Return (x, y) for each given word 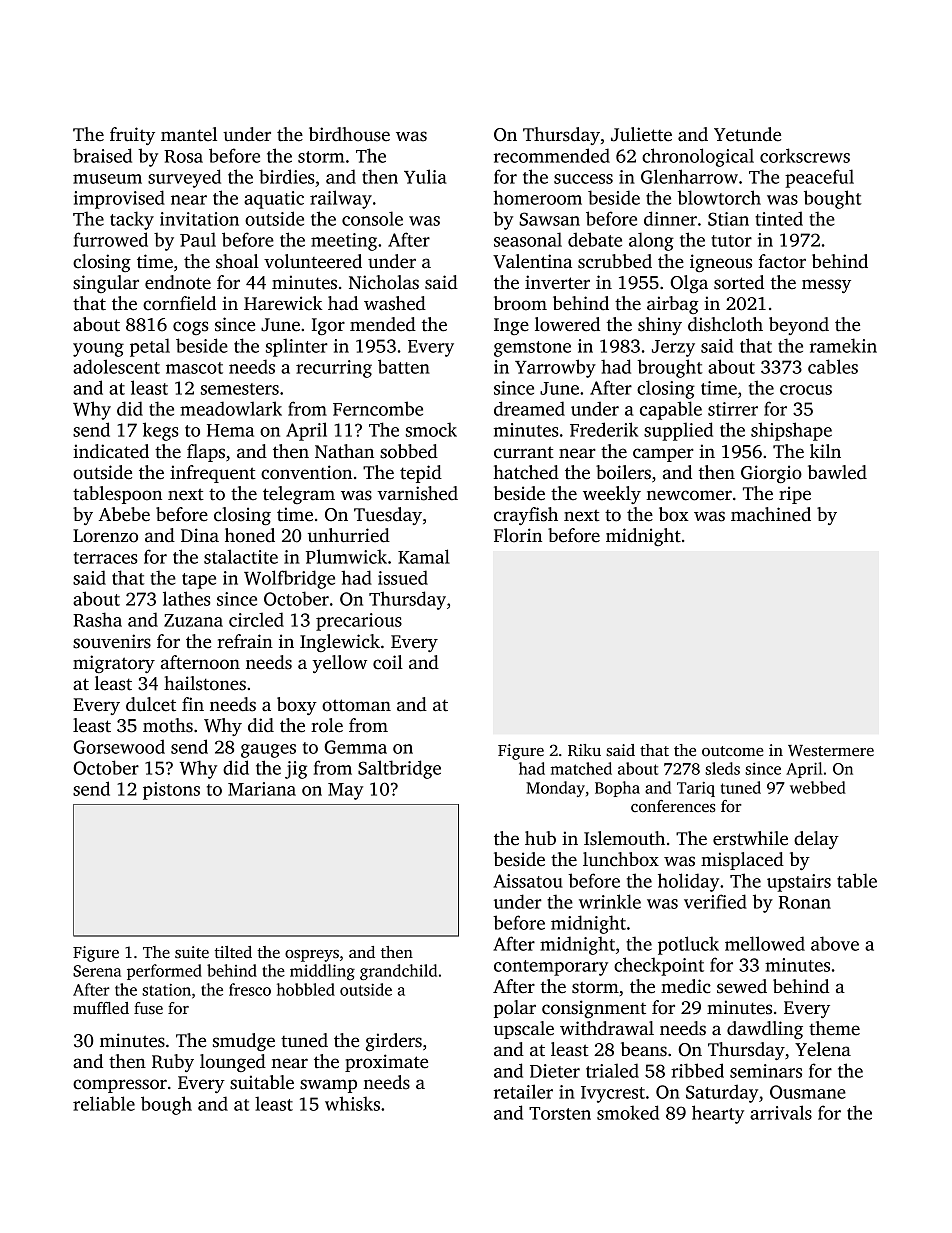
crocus (806, 390)
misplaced (742, 861)
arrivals (781, 1112)
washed (395, 303)
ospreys (312, 956)
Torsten (560, 1113)
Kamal (424, 556)
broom (520, 303)
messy (826, 286)
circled (256, 619)
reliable (104, 1103)
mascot (194, 368)
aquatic (274, 200)
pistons (171, 791)
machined (771, 514)
